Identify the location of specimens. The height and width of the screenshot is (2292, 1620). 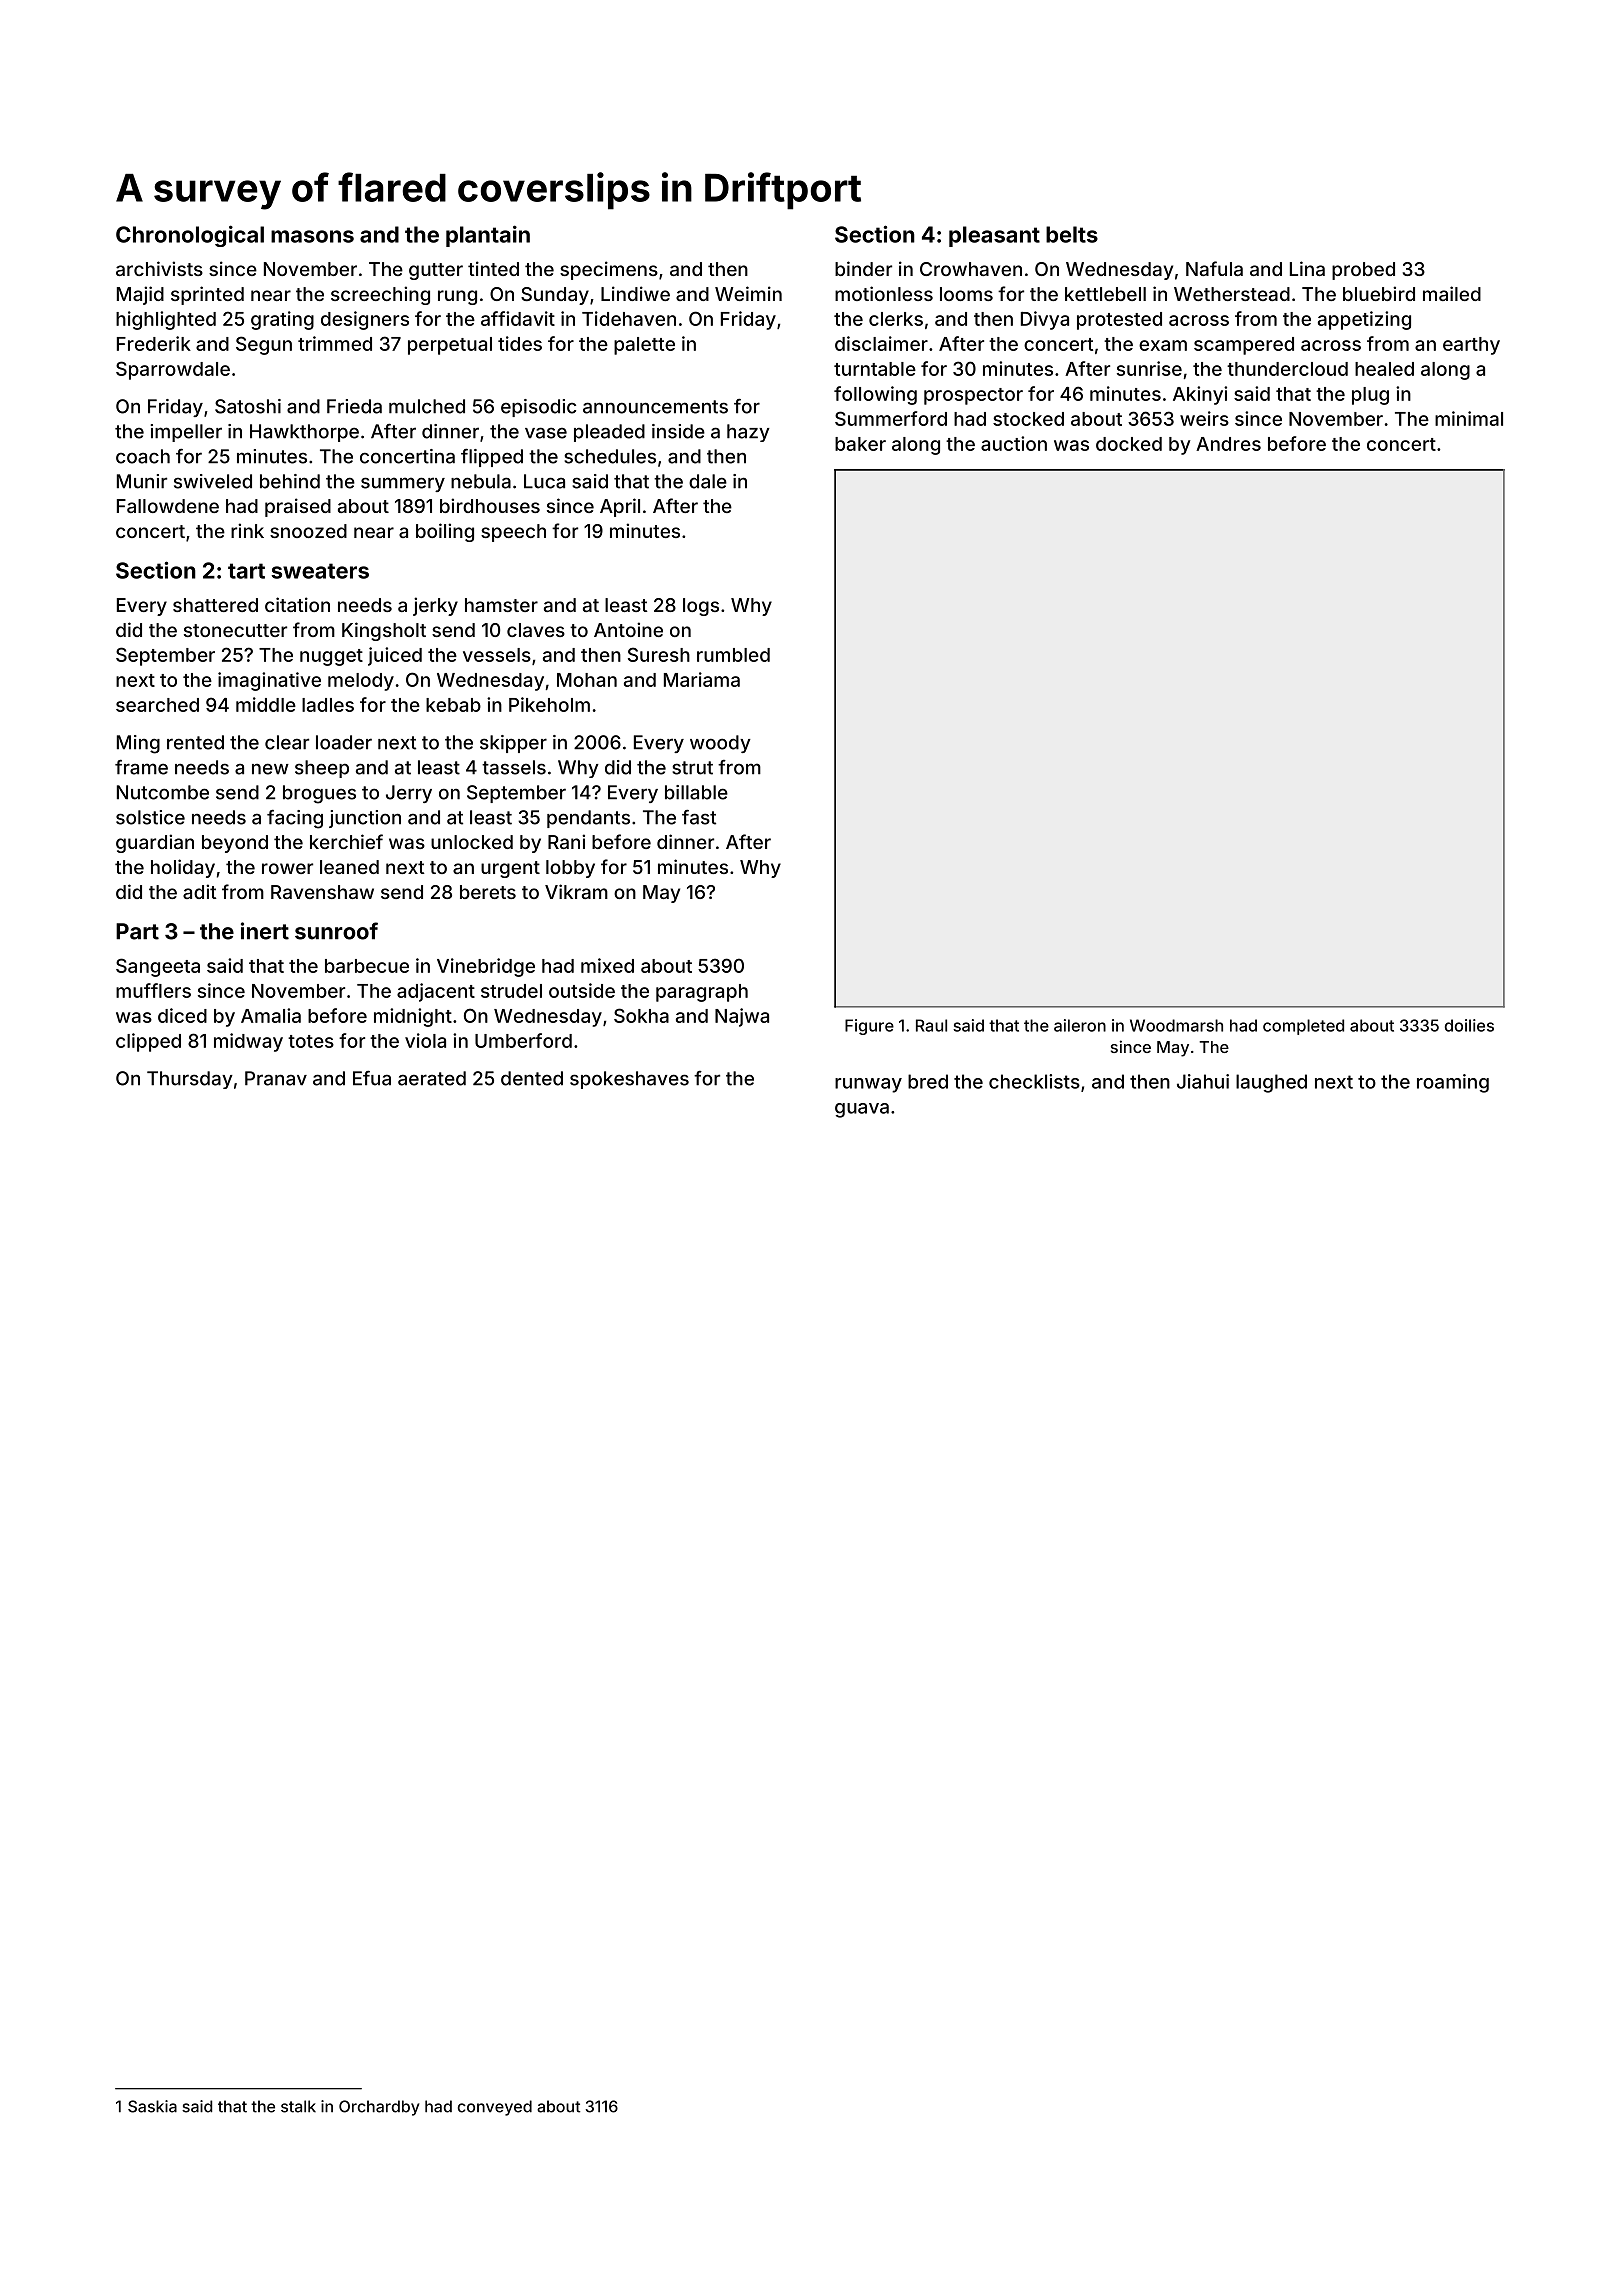
(609, 270).
